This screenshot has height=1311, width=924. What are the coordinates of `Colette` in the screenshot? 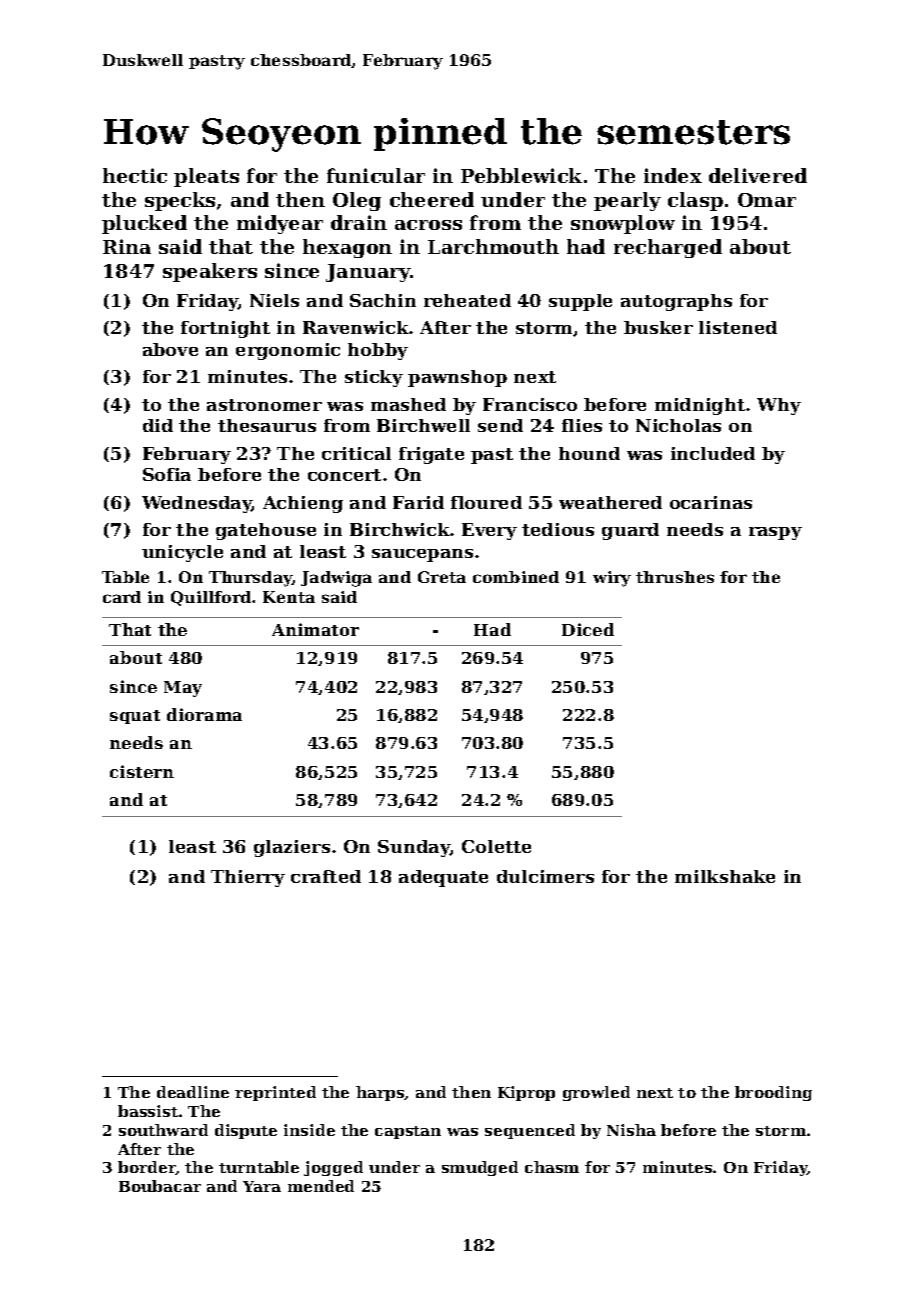 It's located at (496, 846).
